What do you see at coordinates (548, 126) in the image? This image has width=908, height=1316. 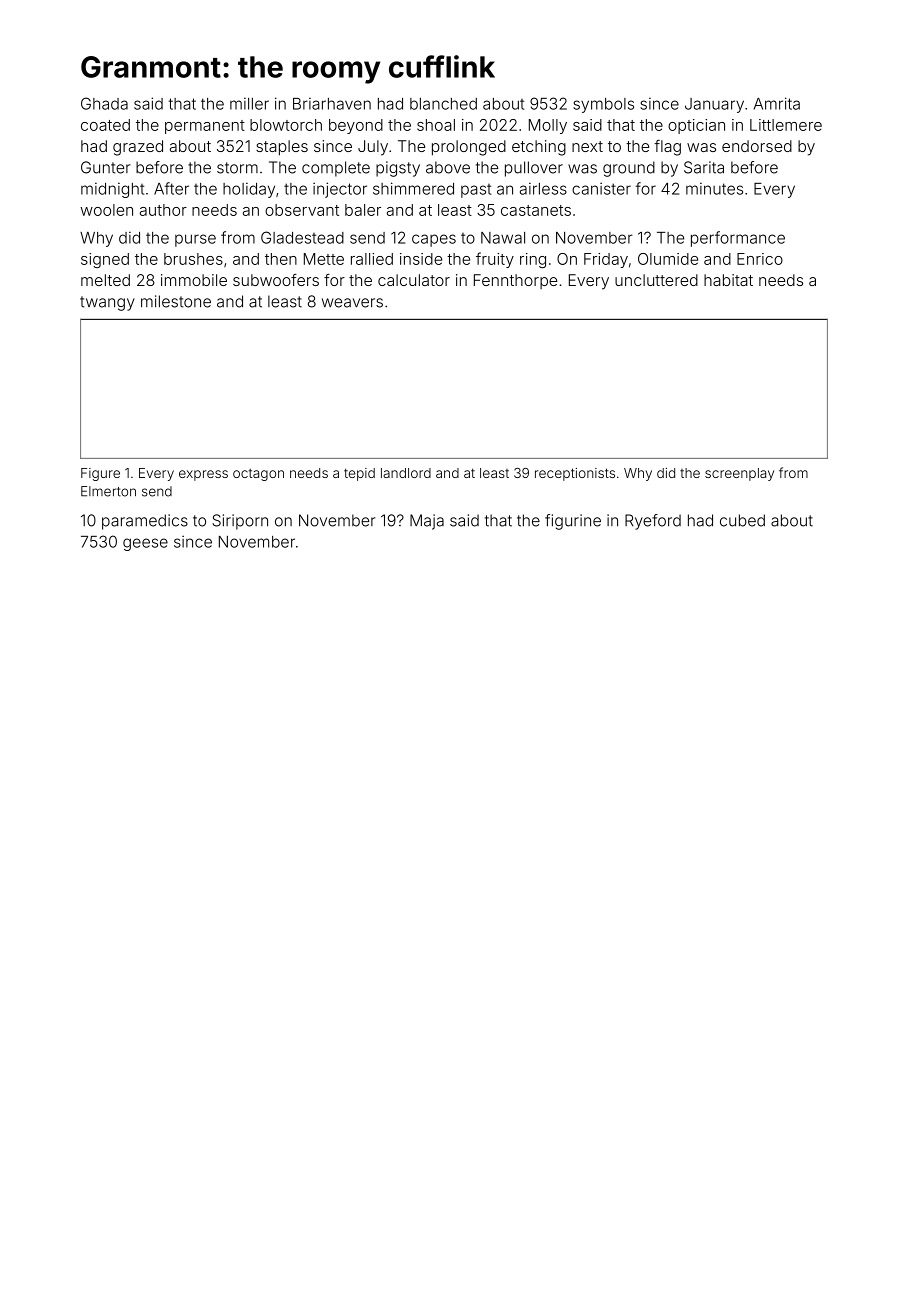 I see `Molly` at bounding box center [548, 126].
